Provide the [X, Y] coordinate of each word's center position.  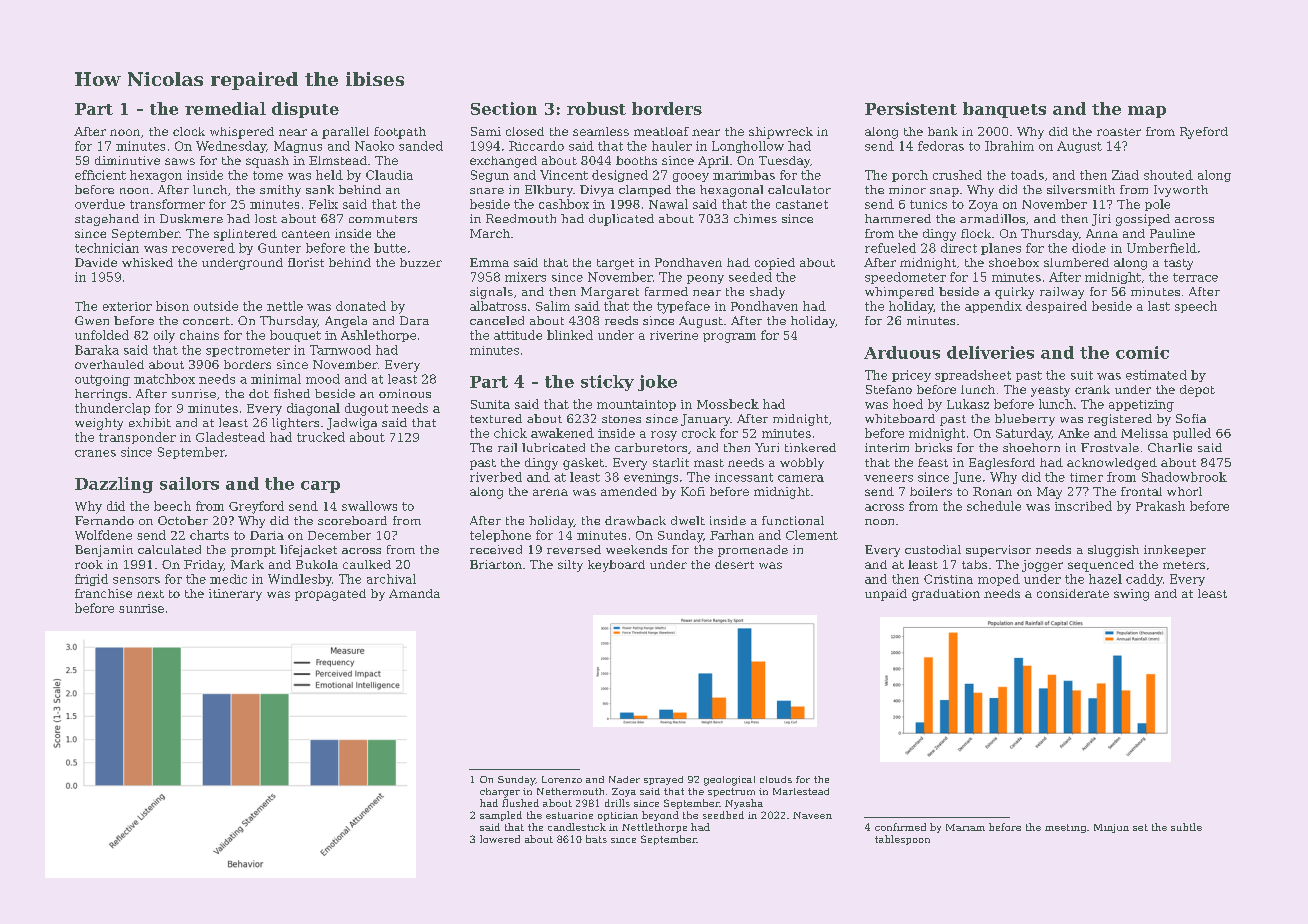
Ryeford [1204, 133]
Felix [323, 204]
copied [775, 264]
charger [500, 793]
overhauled [109, 364]
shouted [1168, 175]
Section [504, 108]
